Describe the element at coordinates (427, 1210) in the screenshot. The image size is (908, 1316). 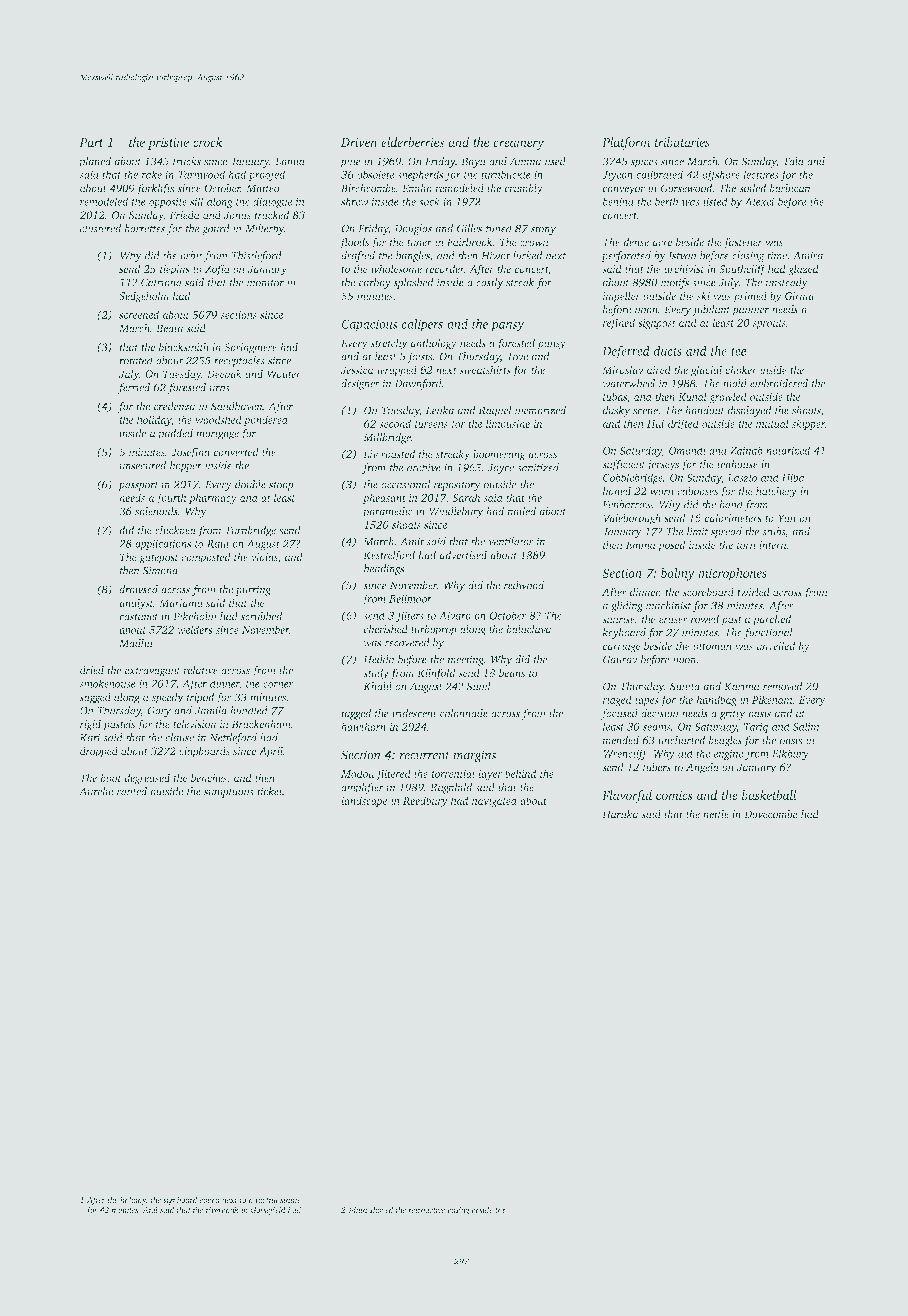
I see `retroactive` at that location.
